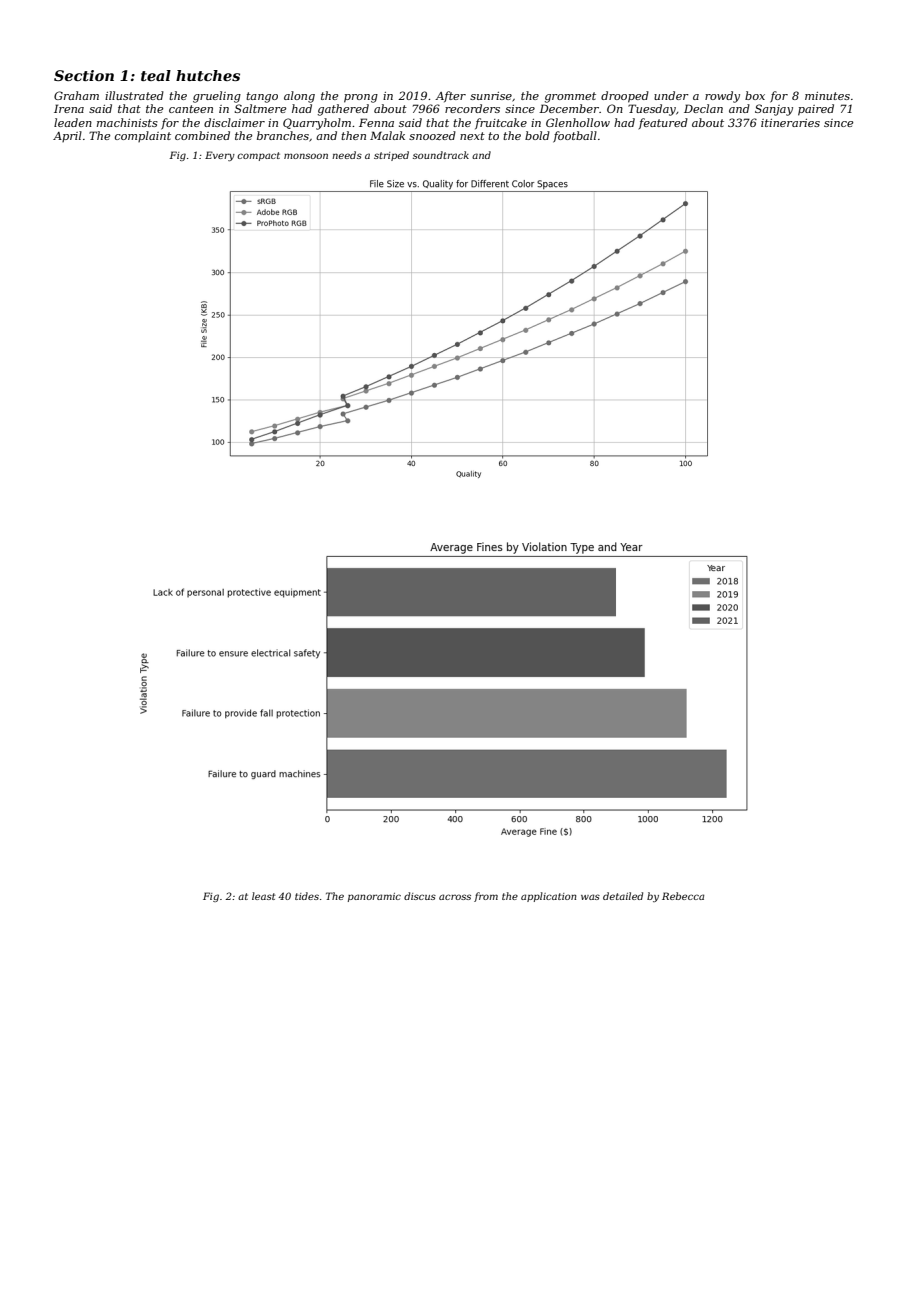 The width and height of the image is (908, 1316). I want to click on Malak, so click(387, 135).
